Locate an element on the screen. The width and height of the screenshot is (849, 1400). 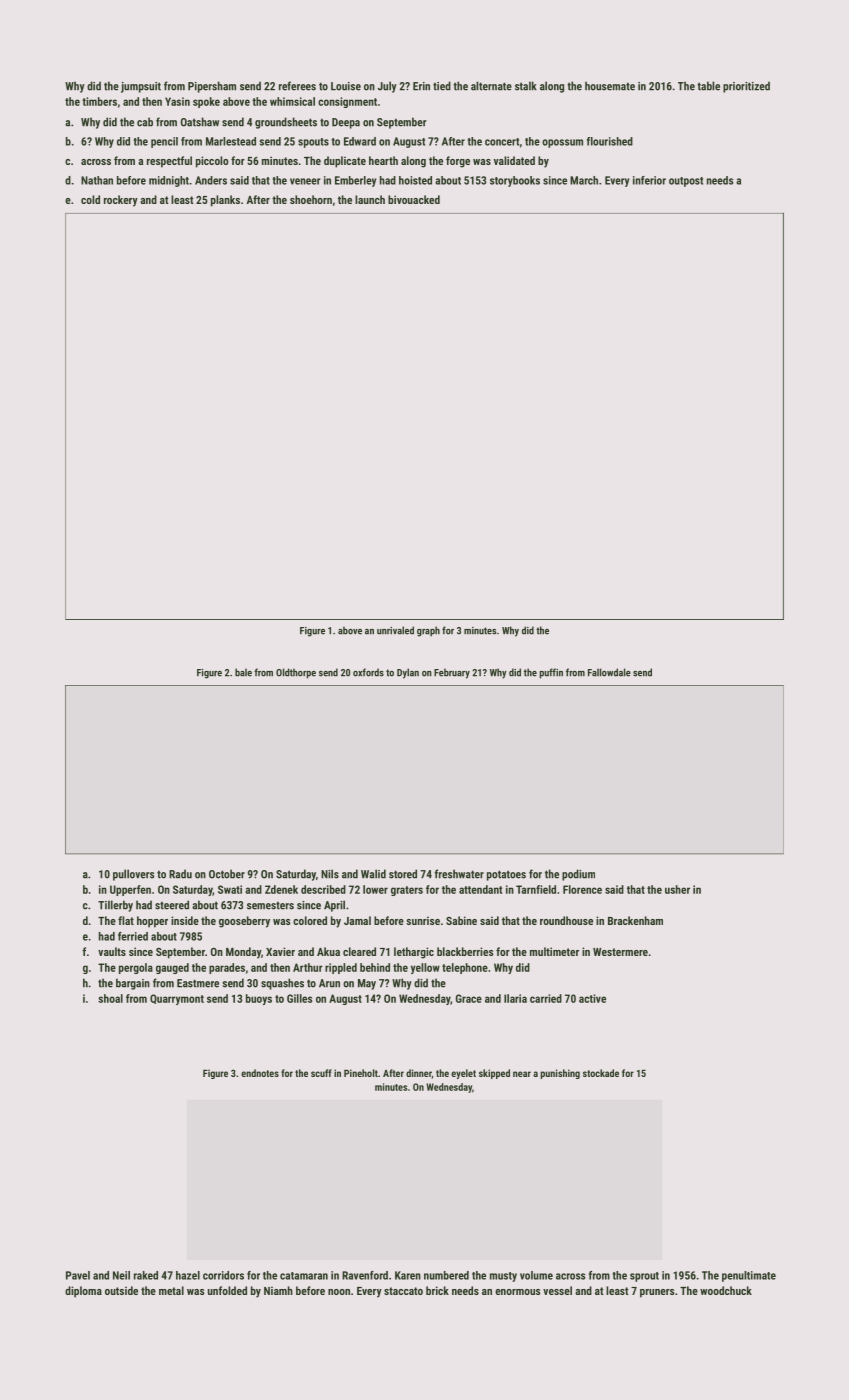
outpost is located at coordinates (686, 182).
